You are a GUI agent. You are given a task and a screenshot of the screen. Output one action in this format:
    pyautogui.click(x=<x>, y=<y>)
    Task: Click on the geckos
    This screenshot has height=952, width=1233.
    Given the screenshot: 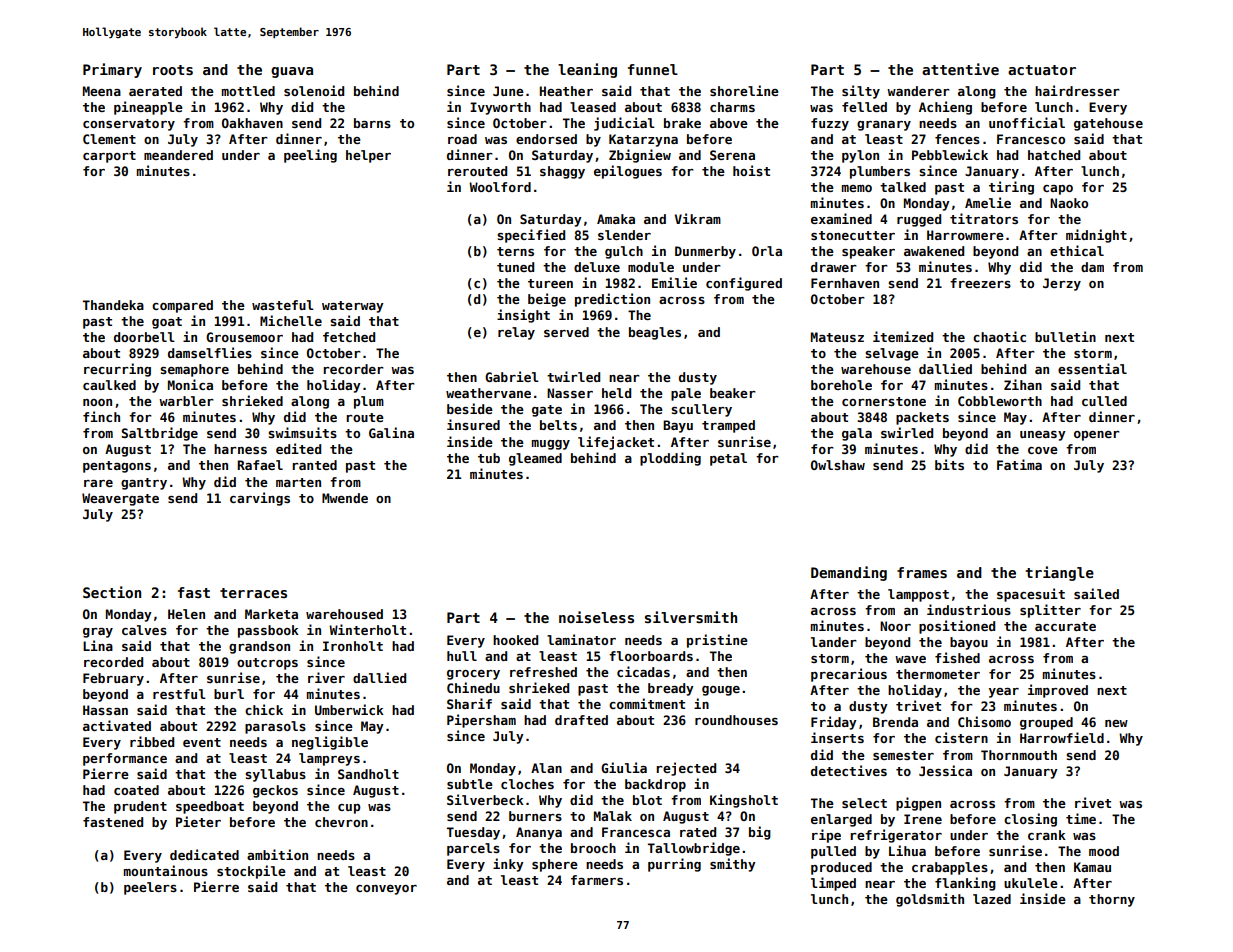 What is the action you would take?
    pyautogui.click(x=275, y=791)
